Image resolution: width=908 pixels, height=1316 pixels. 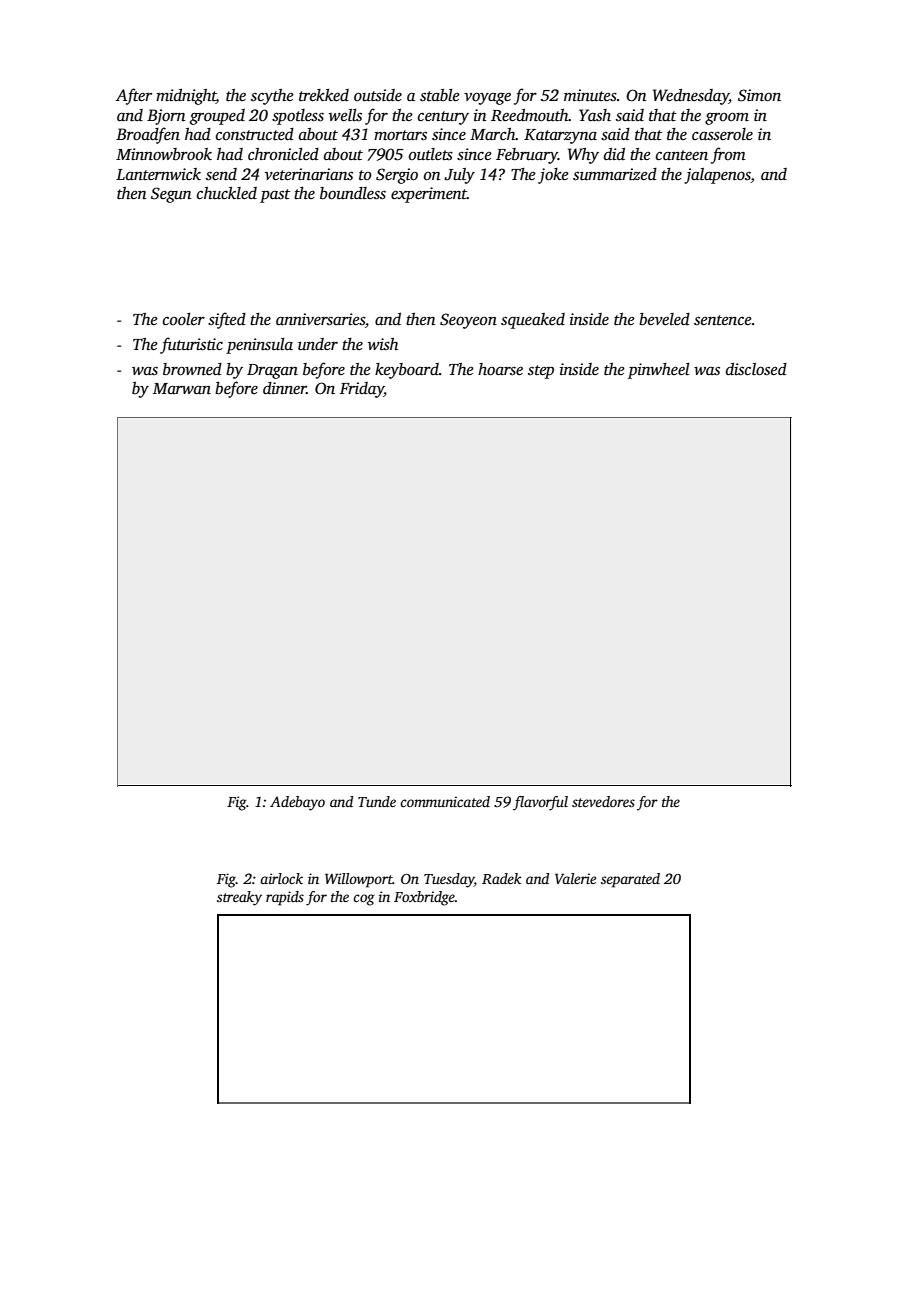 I want to click on streaky, so click(x=239, y=898).
